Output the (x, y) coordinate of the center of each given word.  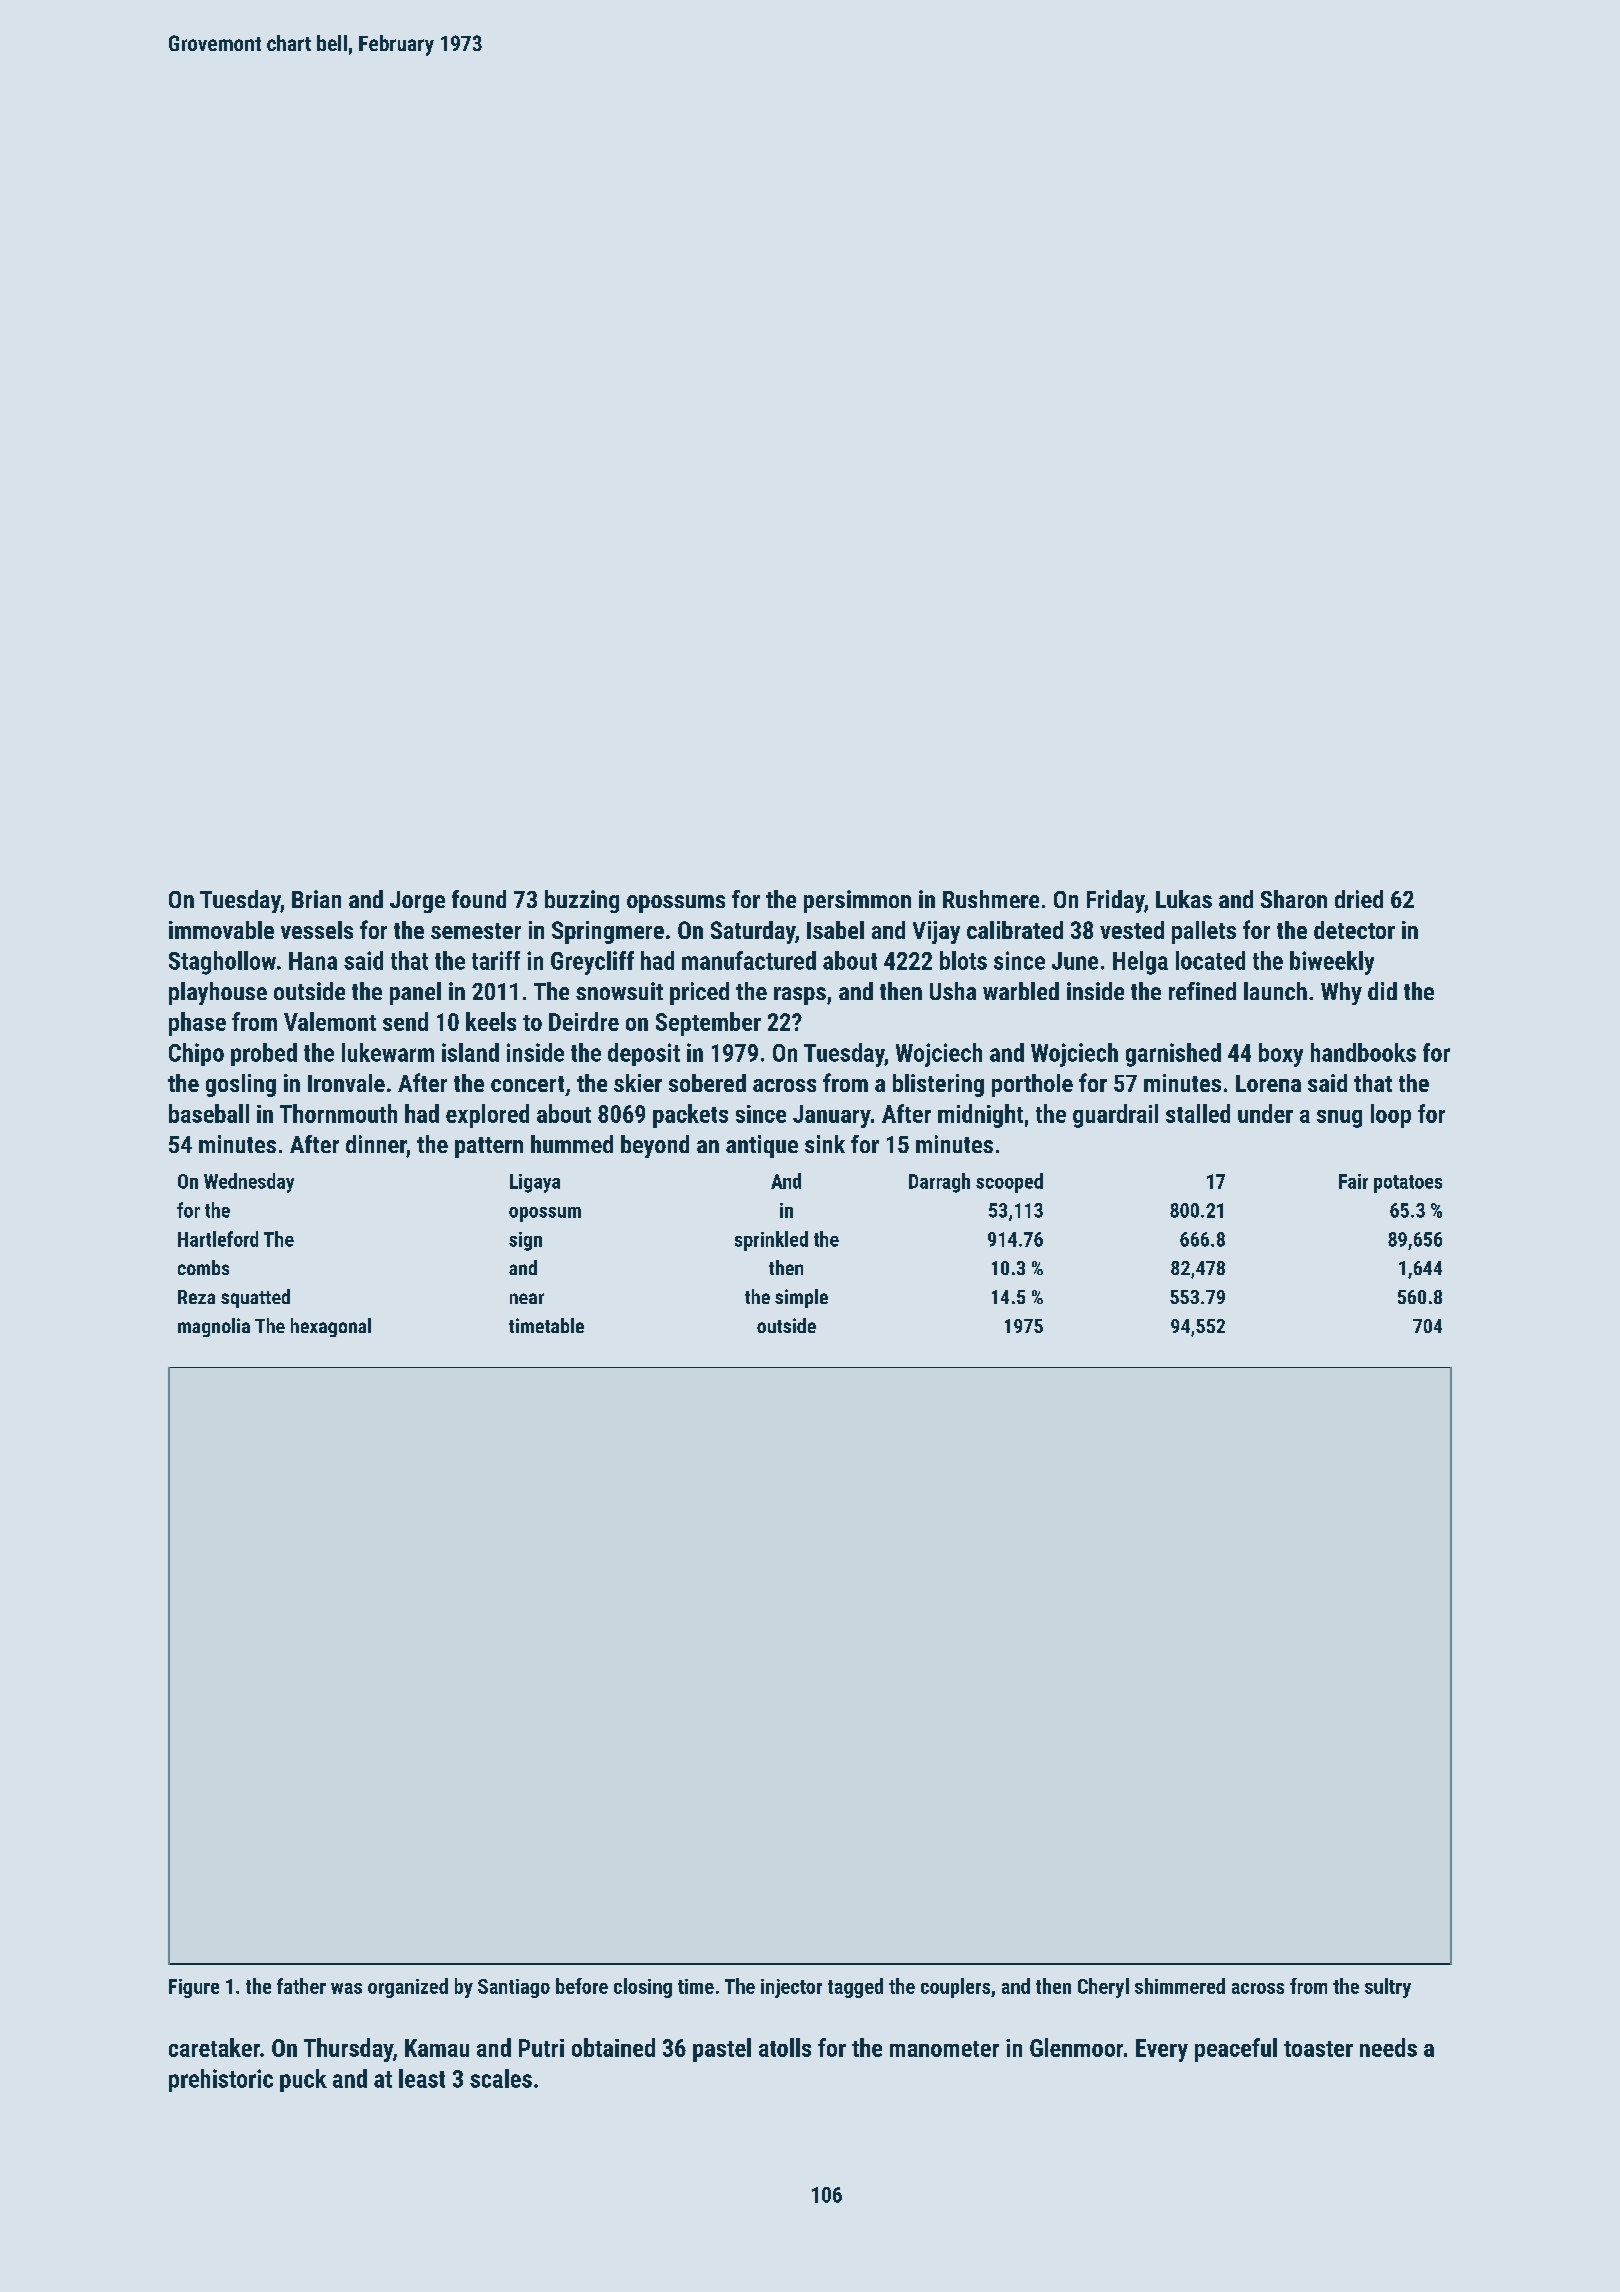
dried (1359, 899)
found (479, 899)
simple (801, 1298)
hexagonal (331, 1327)
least (422, 2078)
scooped (1009, 1183)
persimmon (857, 901)
